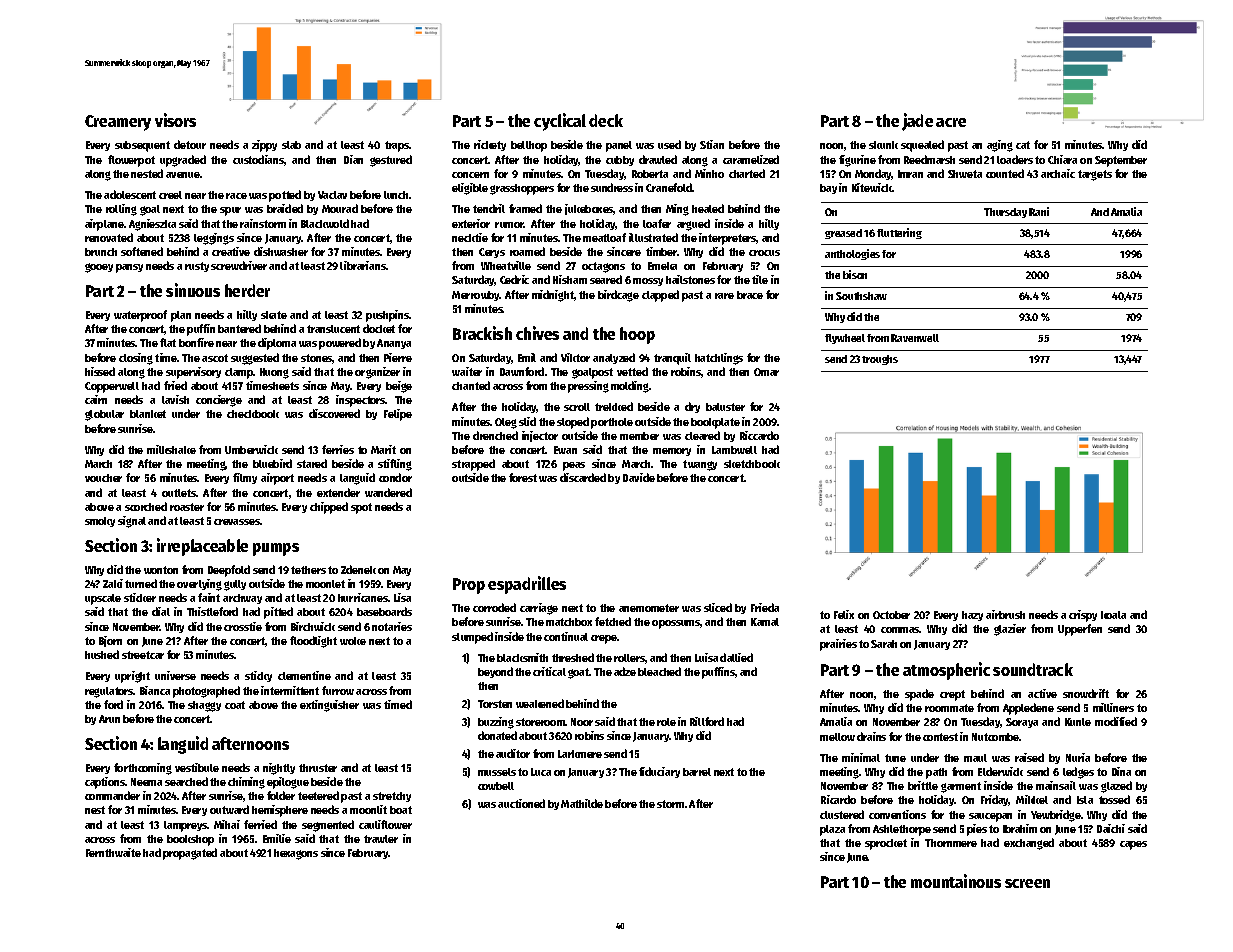 The image size is (1233, 952). Describe the element at coordinates (113, 852) in the image. I see `Fernthwaite` at that location.
